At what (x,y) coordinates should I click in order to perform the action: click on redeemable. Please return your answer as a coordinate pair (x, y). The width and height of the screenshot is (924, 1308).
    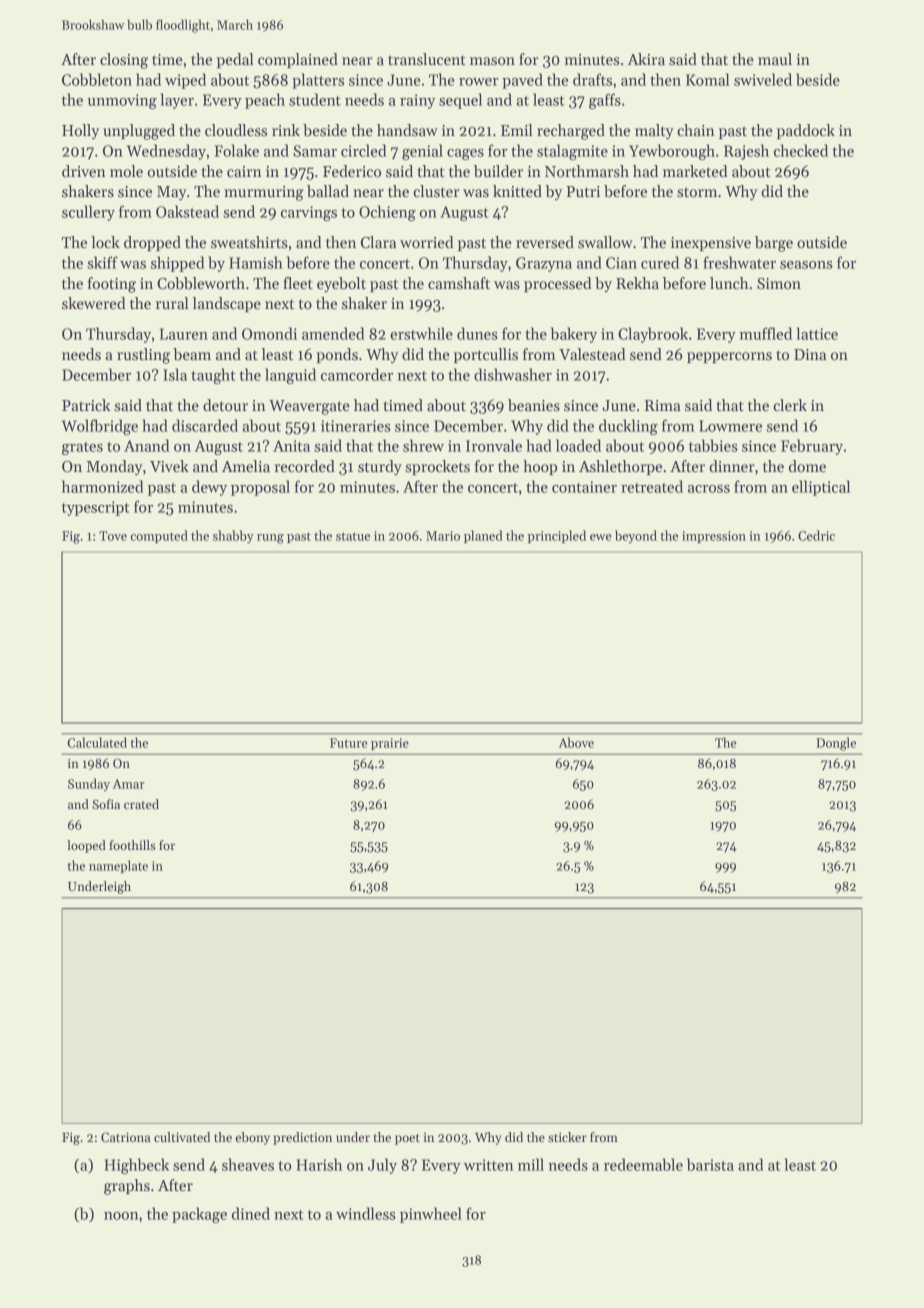
    Looking at the image, I should click on (643, 1164).
